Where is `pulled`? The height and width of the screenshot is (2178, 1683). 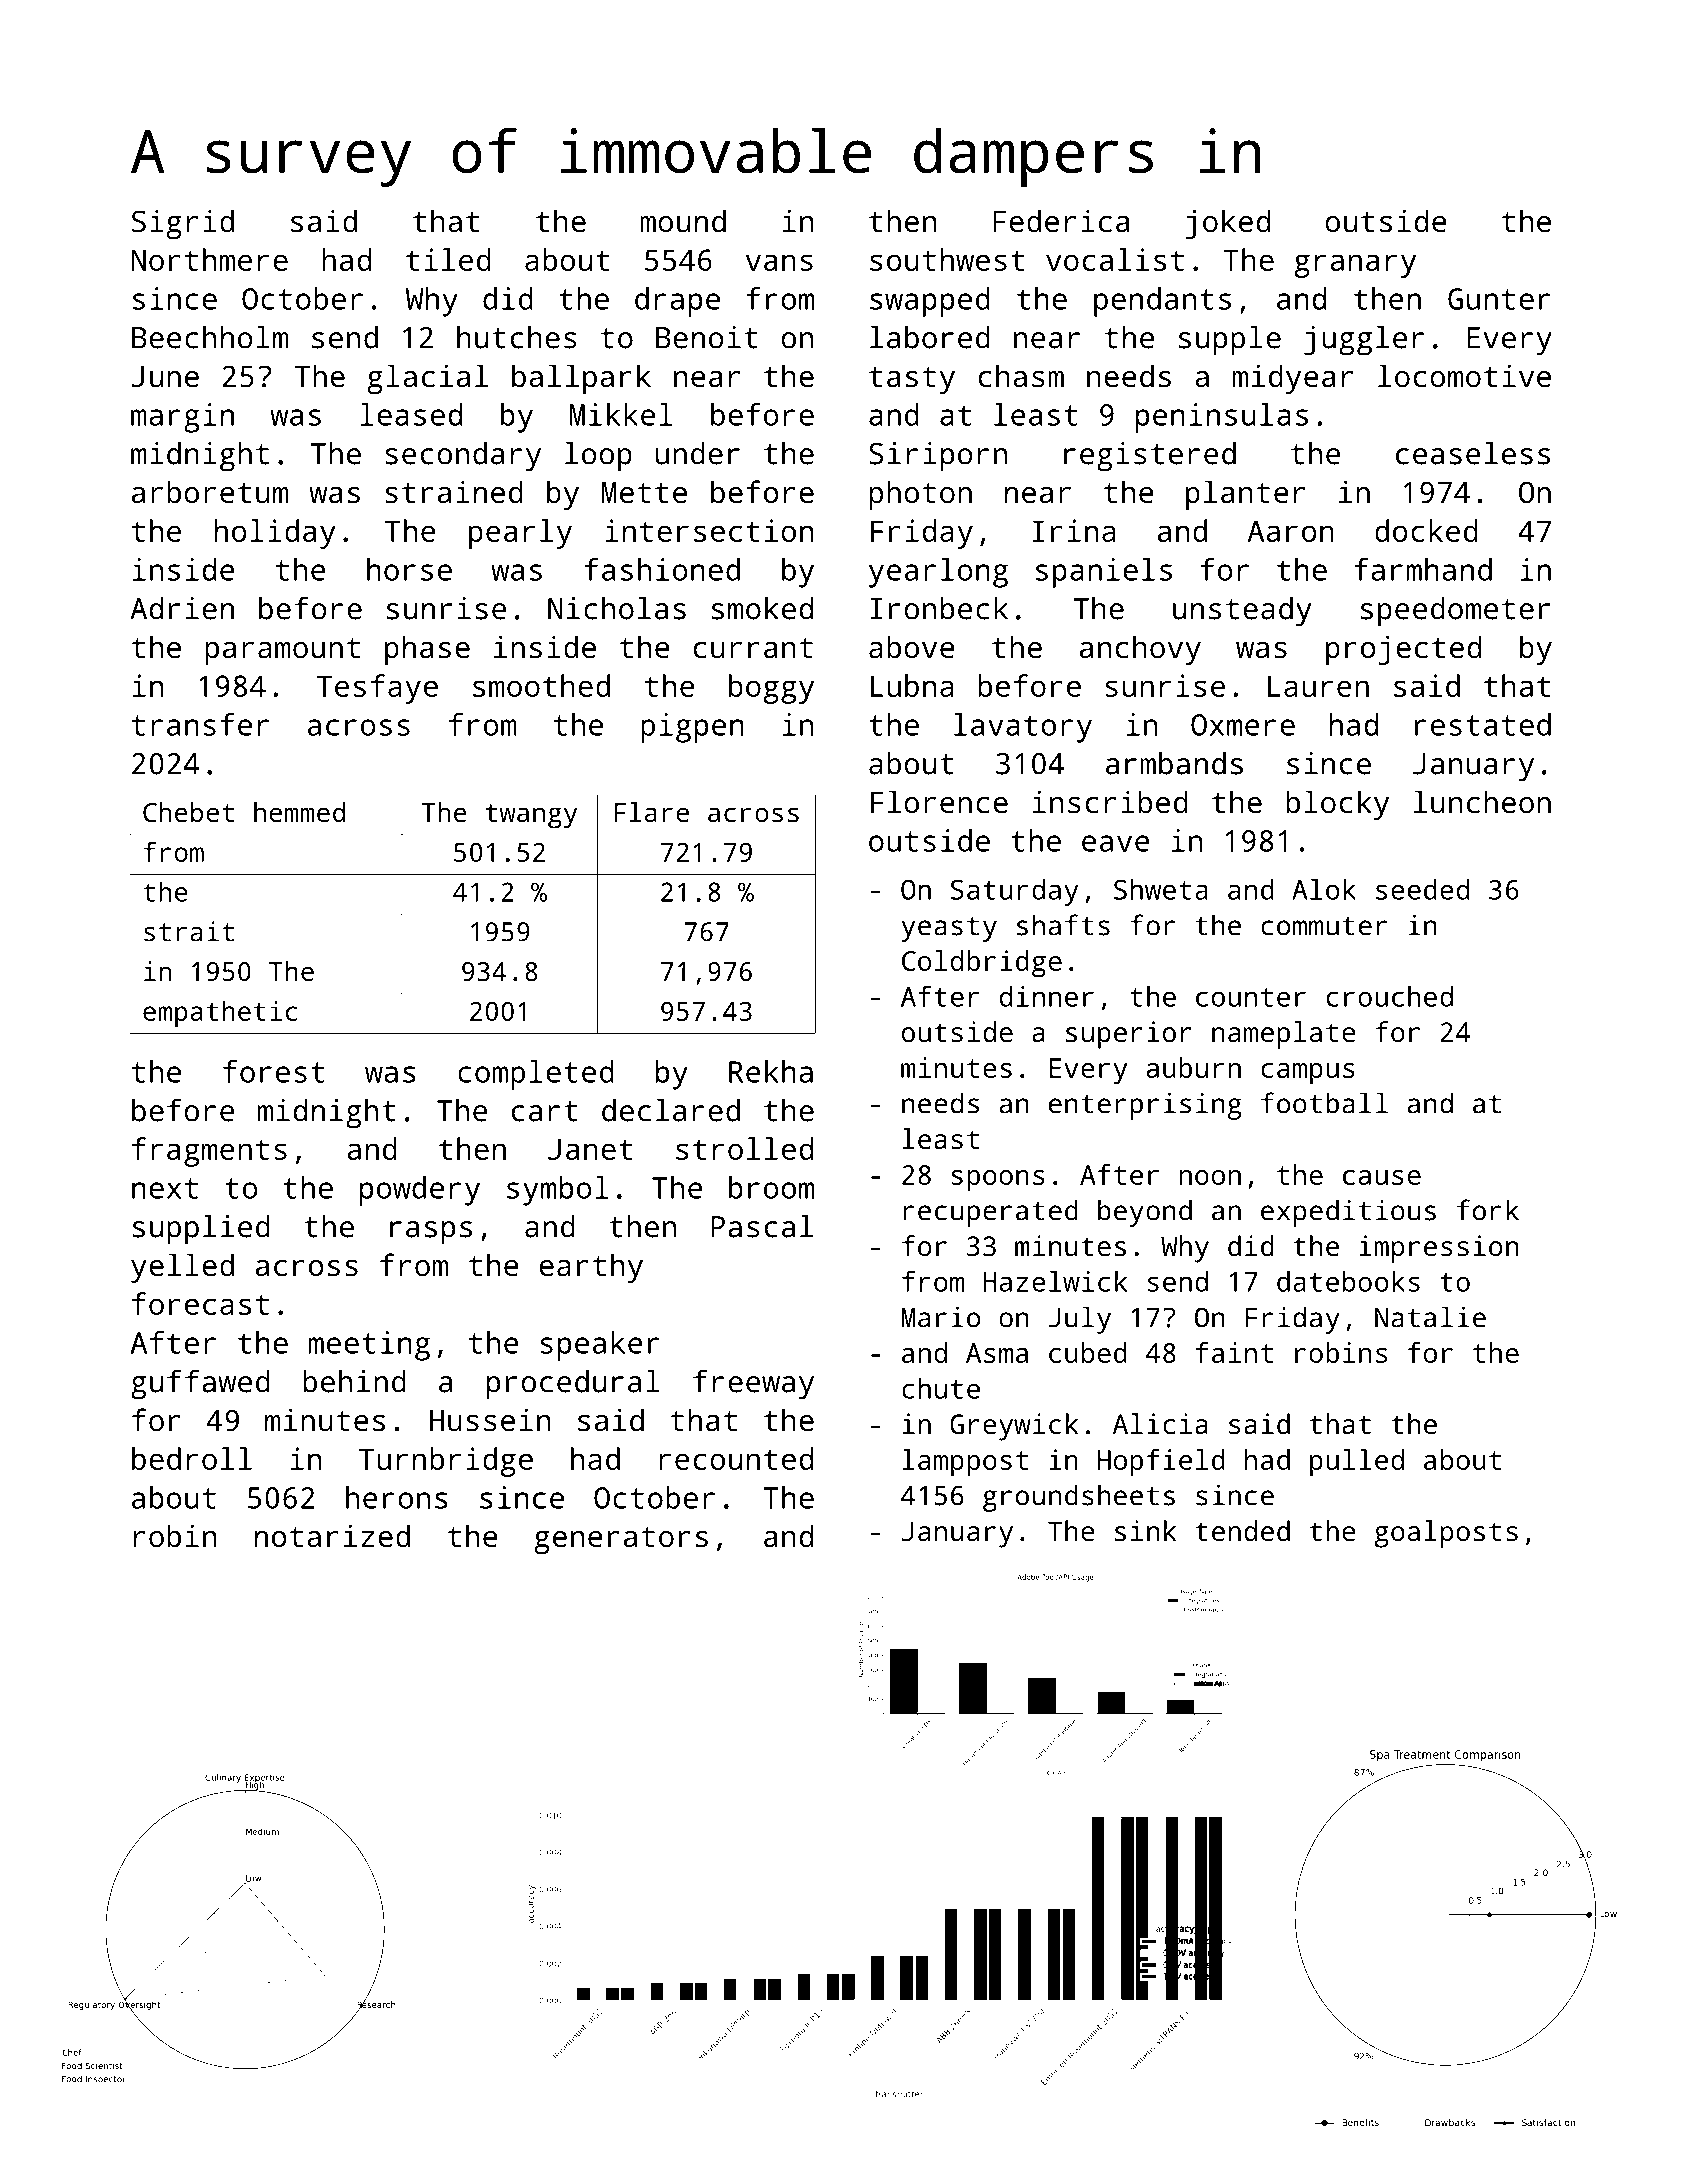 pulled is located at coordinates (1357, 1463).
